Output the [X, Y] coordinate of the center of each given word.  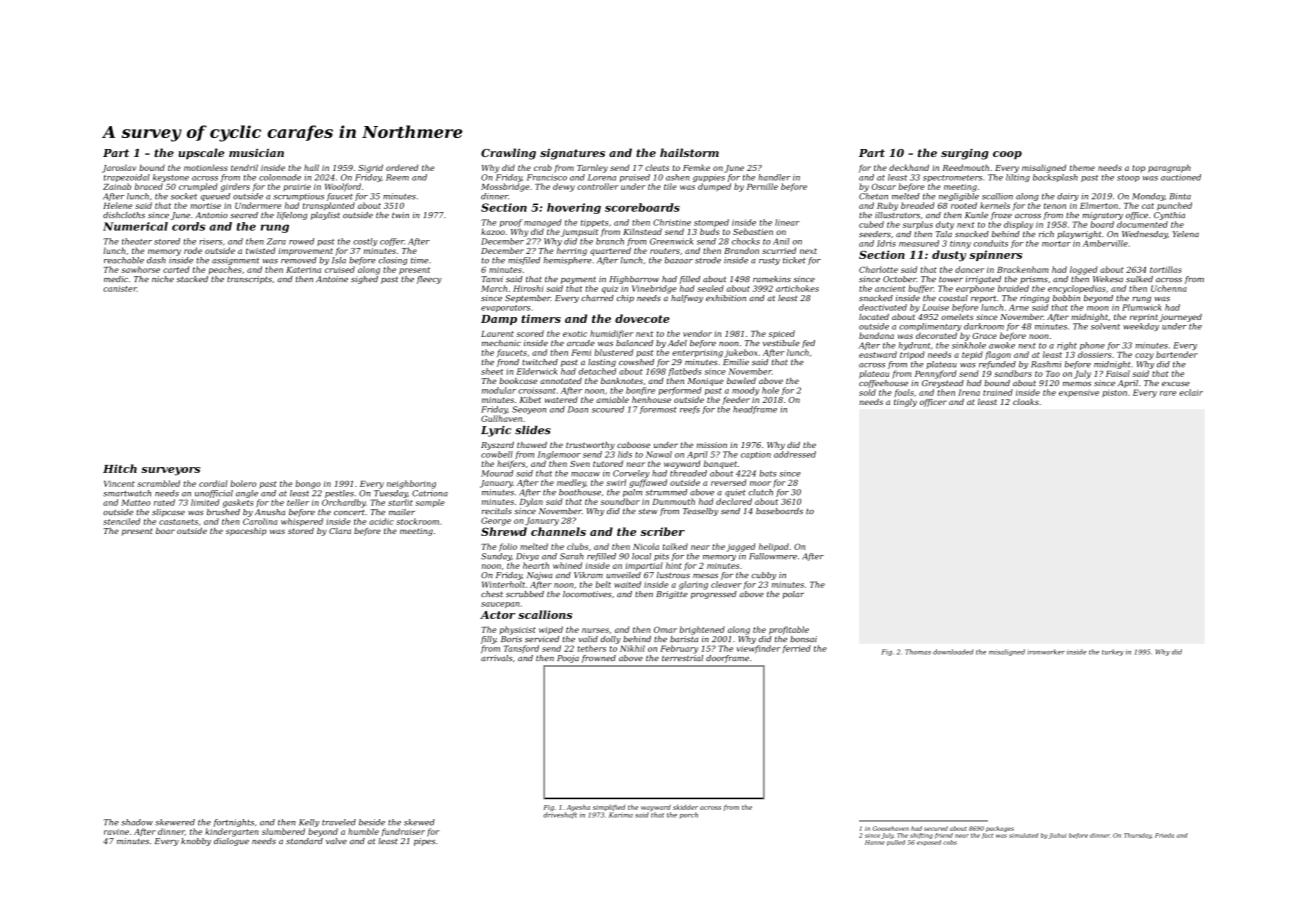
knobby [196, 842]
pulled [896, 843]
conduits [991, 243]
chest [492, 594]
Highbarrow [634, 280]
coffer [392, 242]
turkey [1113, 652]
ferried [797, 649]
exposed [929, 843]
